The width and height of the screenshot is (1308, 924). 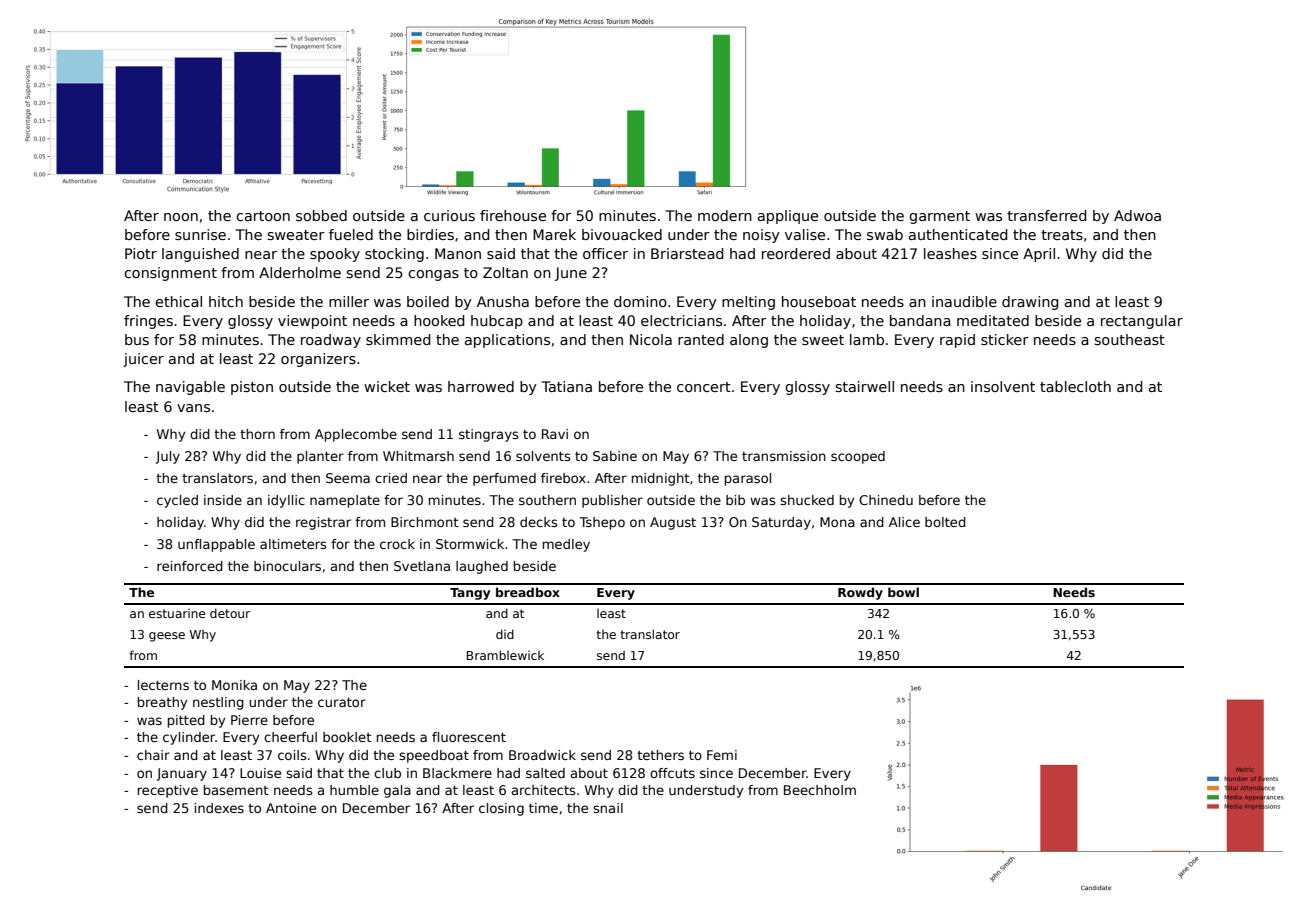 I want to click on drawing, so click(x=1030, y=303).
